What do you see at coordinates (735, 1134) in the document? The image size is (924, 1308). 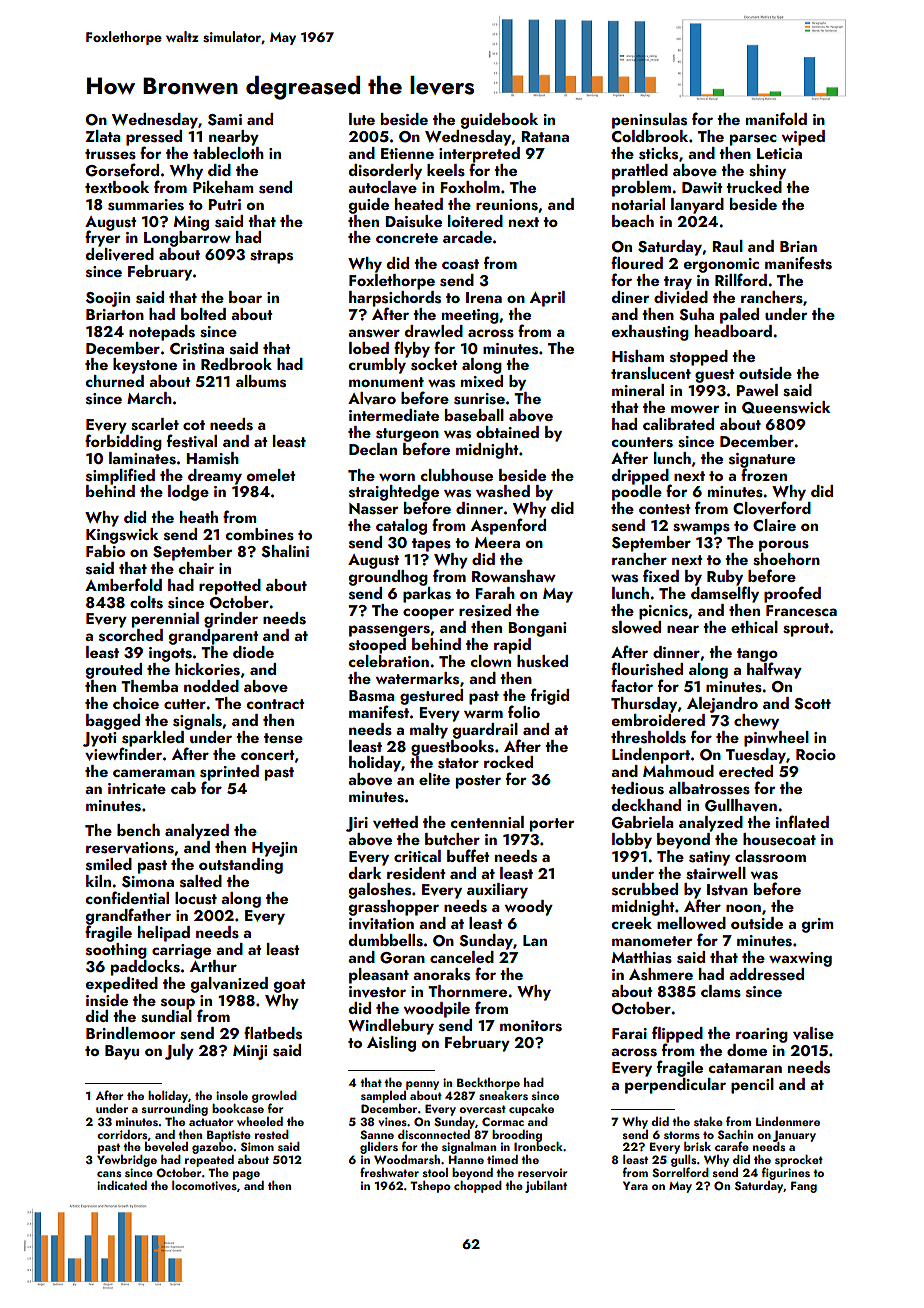 I see `Sachin` at bounding box center [735, 1134].
